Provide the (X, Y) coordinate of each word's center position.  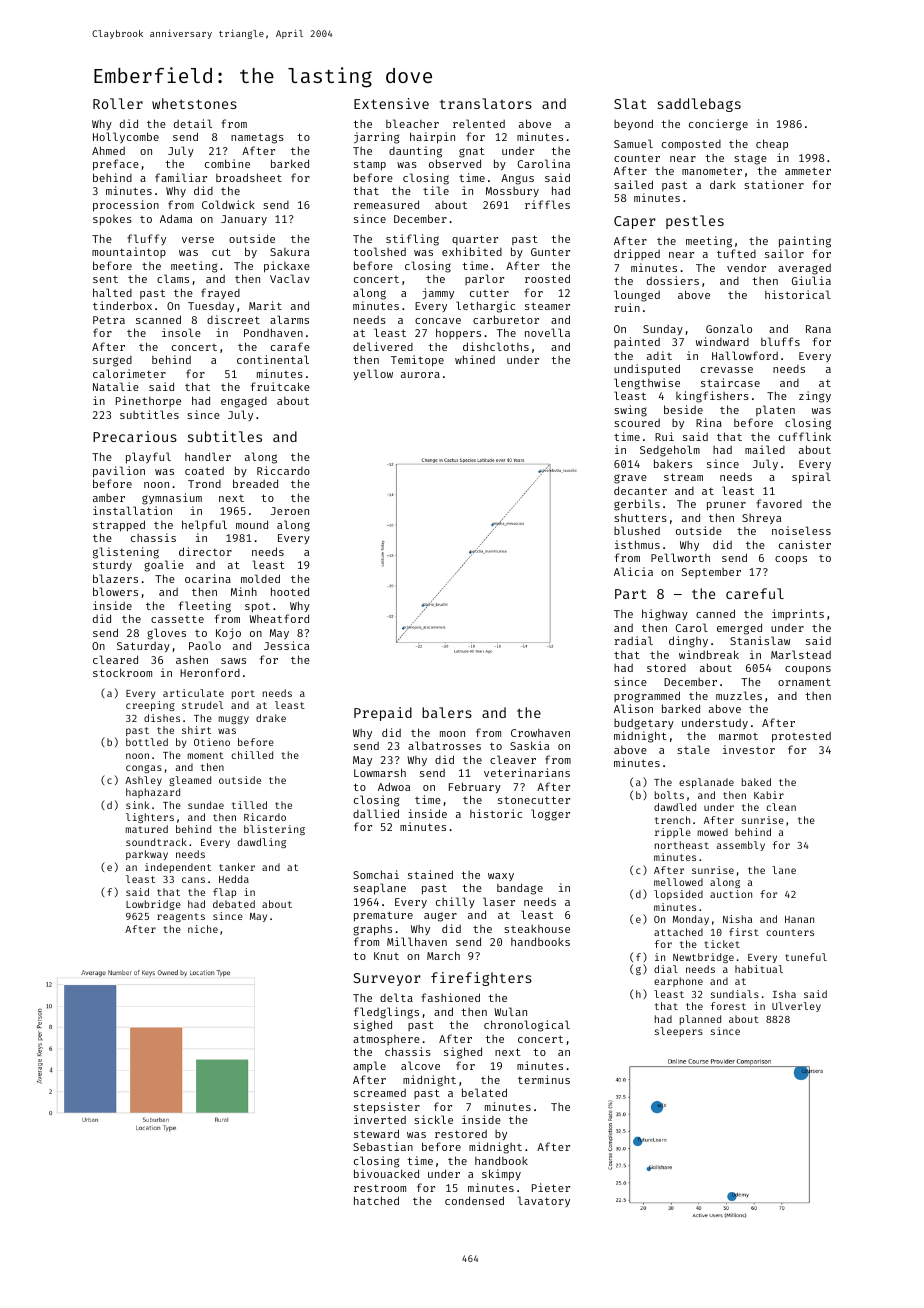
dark (723, 184)
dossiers (673, 280)
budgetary (644, 724)
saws (233, 661)
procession (126, 206)
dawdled (675, 807)
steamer (547, 306)
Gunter (550, 252)
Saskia (529, 745)
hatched (376, 1200)
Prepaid (383, 714)
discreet (233, 319)
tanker (237, 867)
